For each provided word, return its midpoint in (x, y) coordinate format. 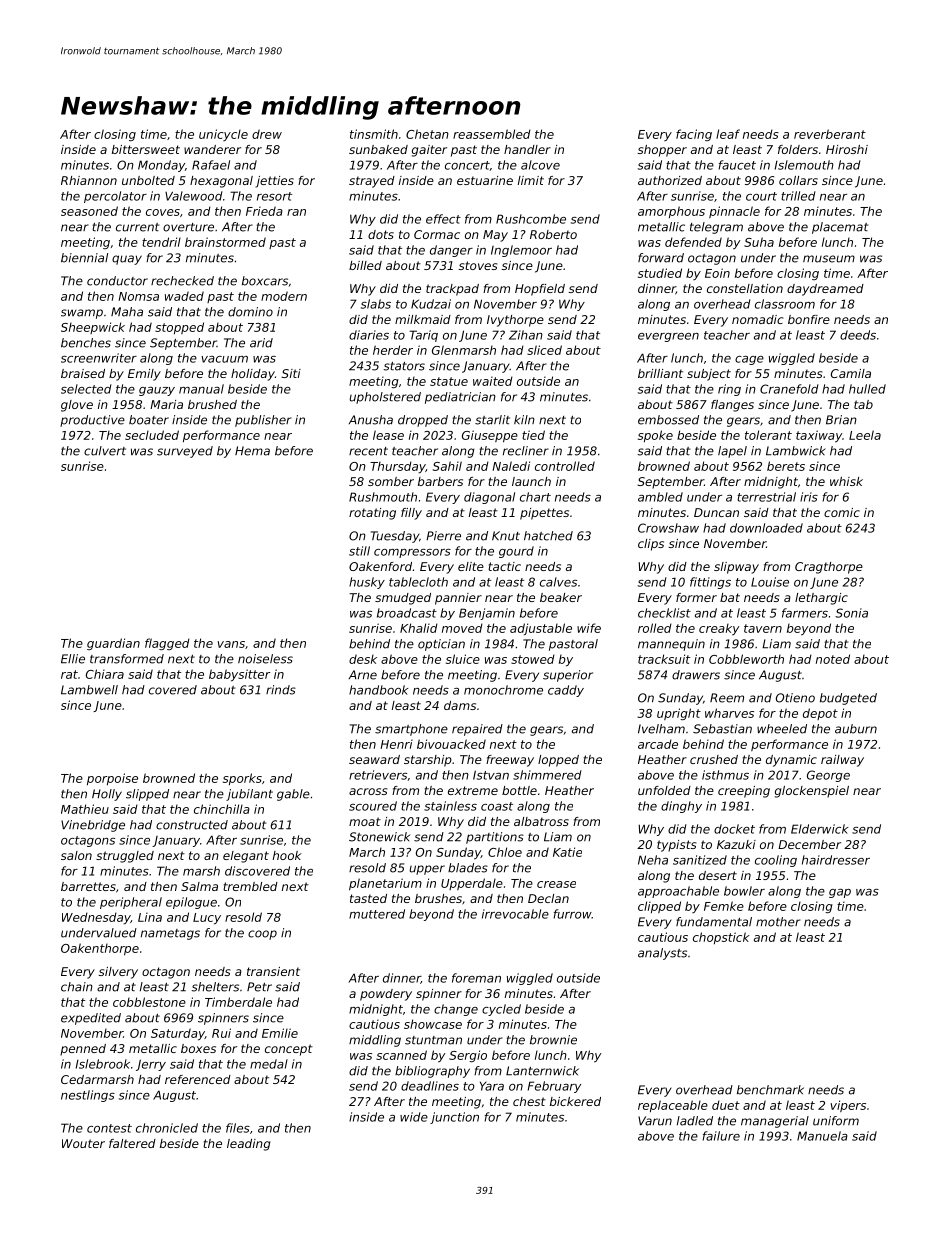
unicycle (223, 135)
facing (694, 135)
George (828, 776)
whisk (846, 481)
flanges (732, 406)
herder (393, 350)
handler (527, 149)
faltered (132, 1143)
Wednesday (96, 918)
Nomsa (138, 296)
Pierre (443, 536)
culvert (105, 451)
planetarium (385, 884)
